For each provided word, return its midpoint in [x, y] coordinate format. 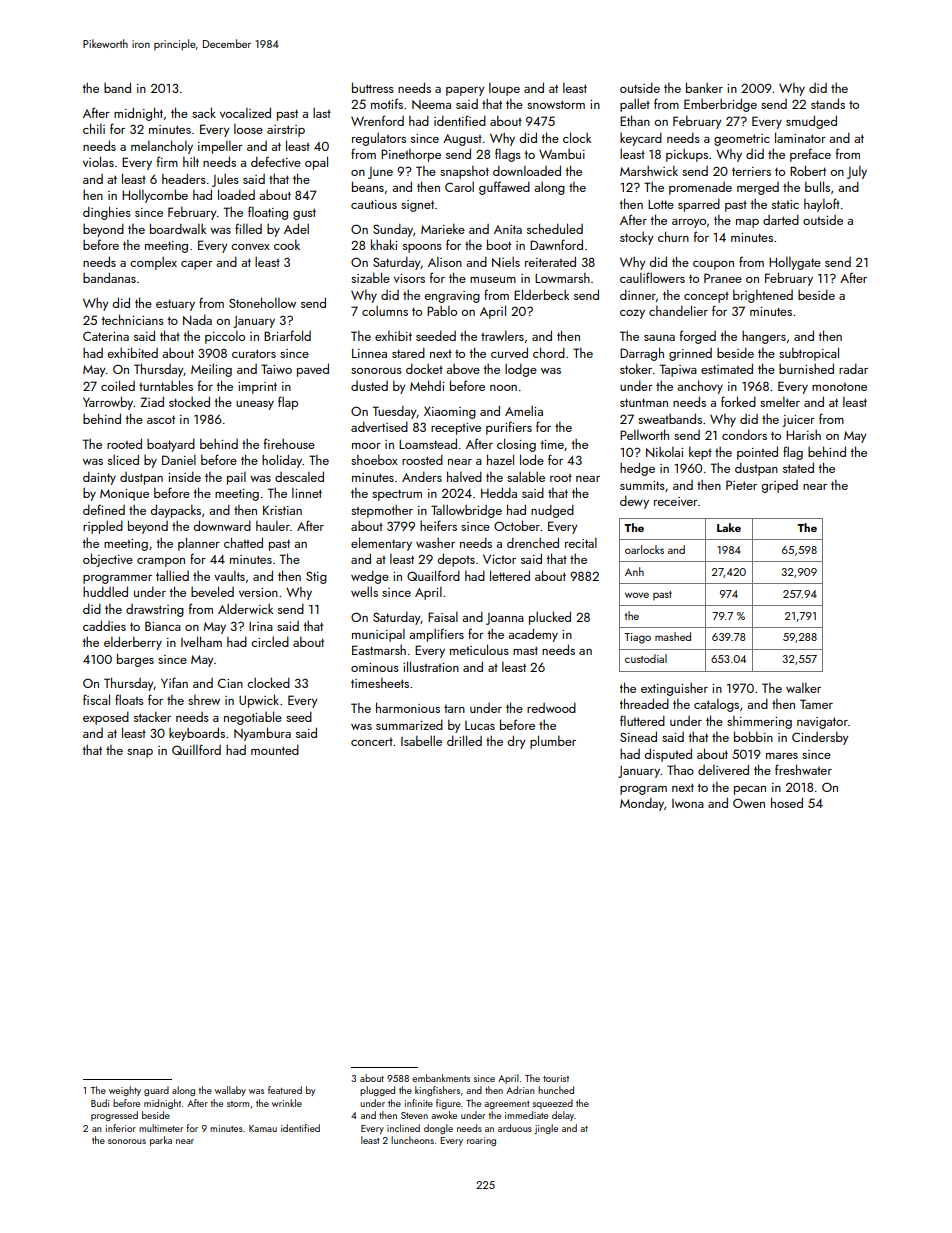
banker [704, 87]
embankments [441, 1078]
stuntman [644, 402]
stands [828, 103]
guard [156, 1091]
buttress [373, 87]
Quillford [196, 749]
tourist [556, 1078]
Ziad [152, 401]
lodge [521, 370]
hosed [787, 802]
